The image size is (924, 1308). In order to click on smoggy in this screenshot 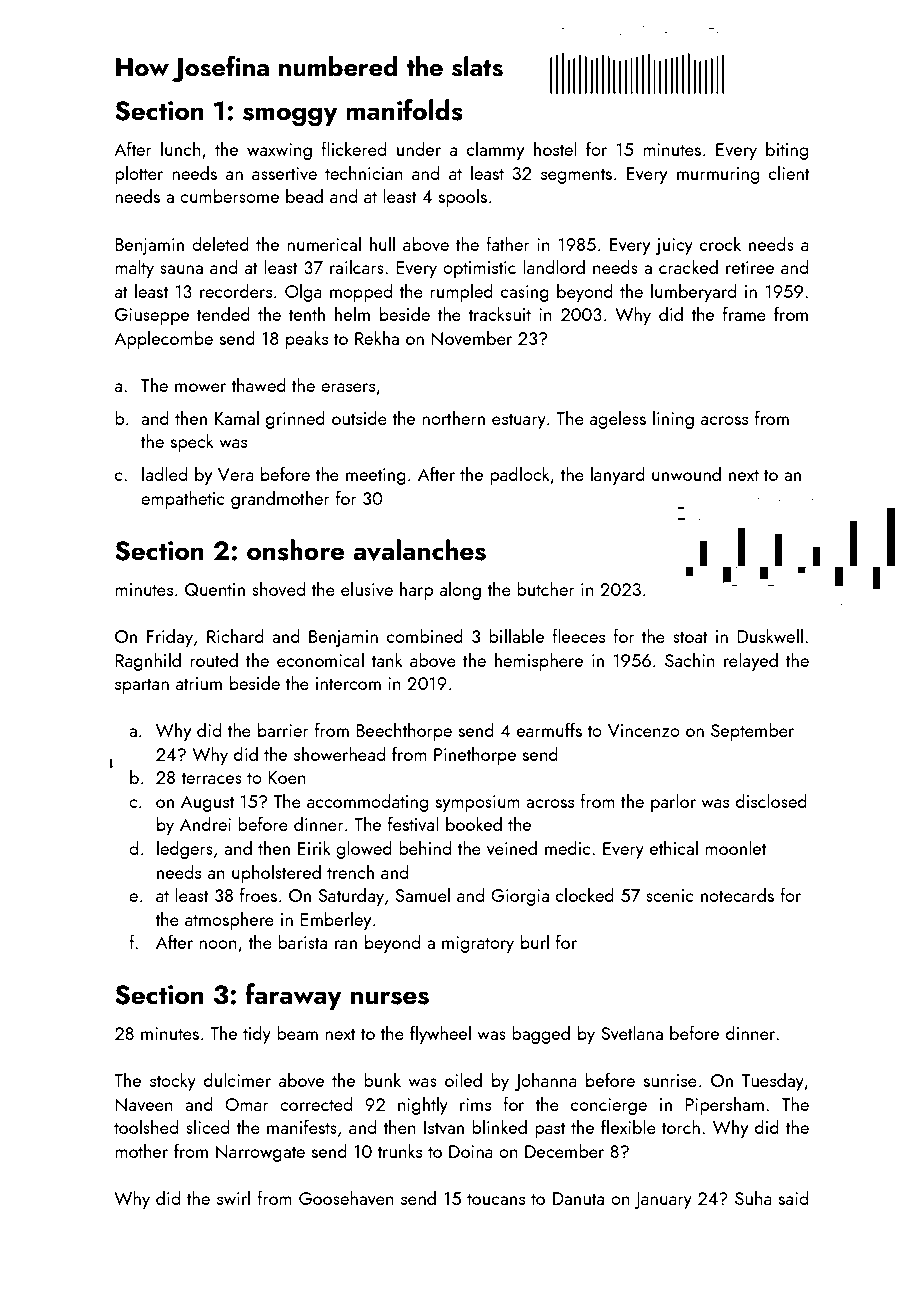, I will do `click(290, 117)`.
